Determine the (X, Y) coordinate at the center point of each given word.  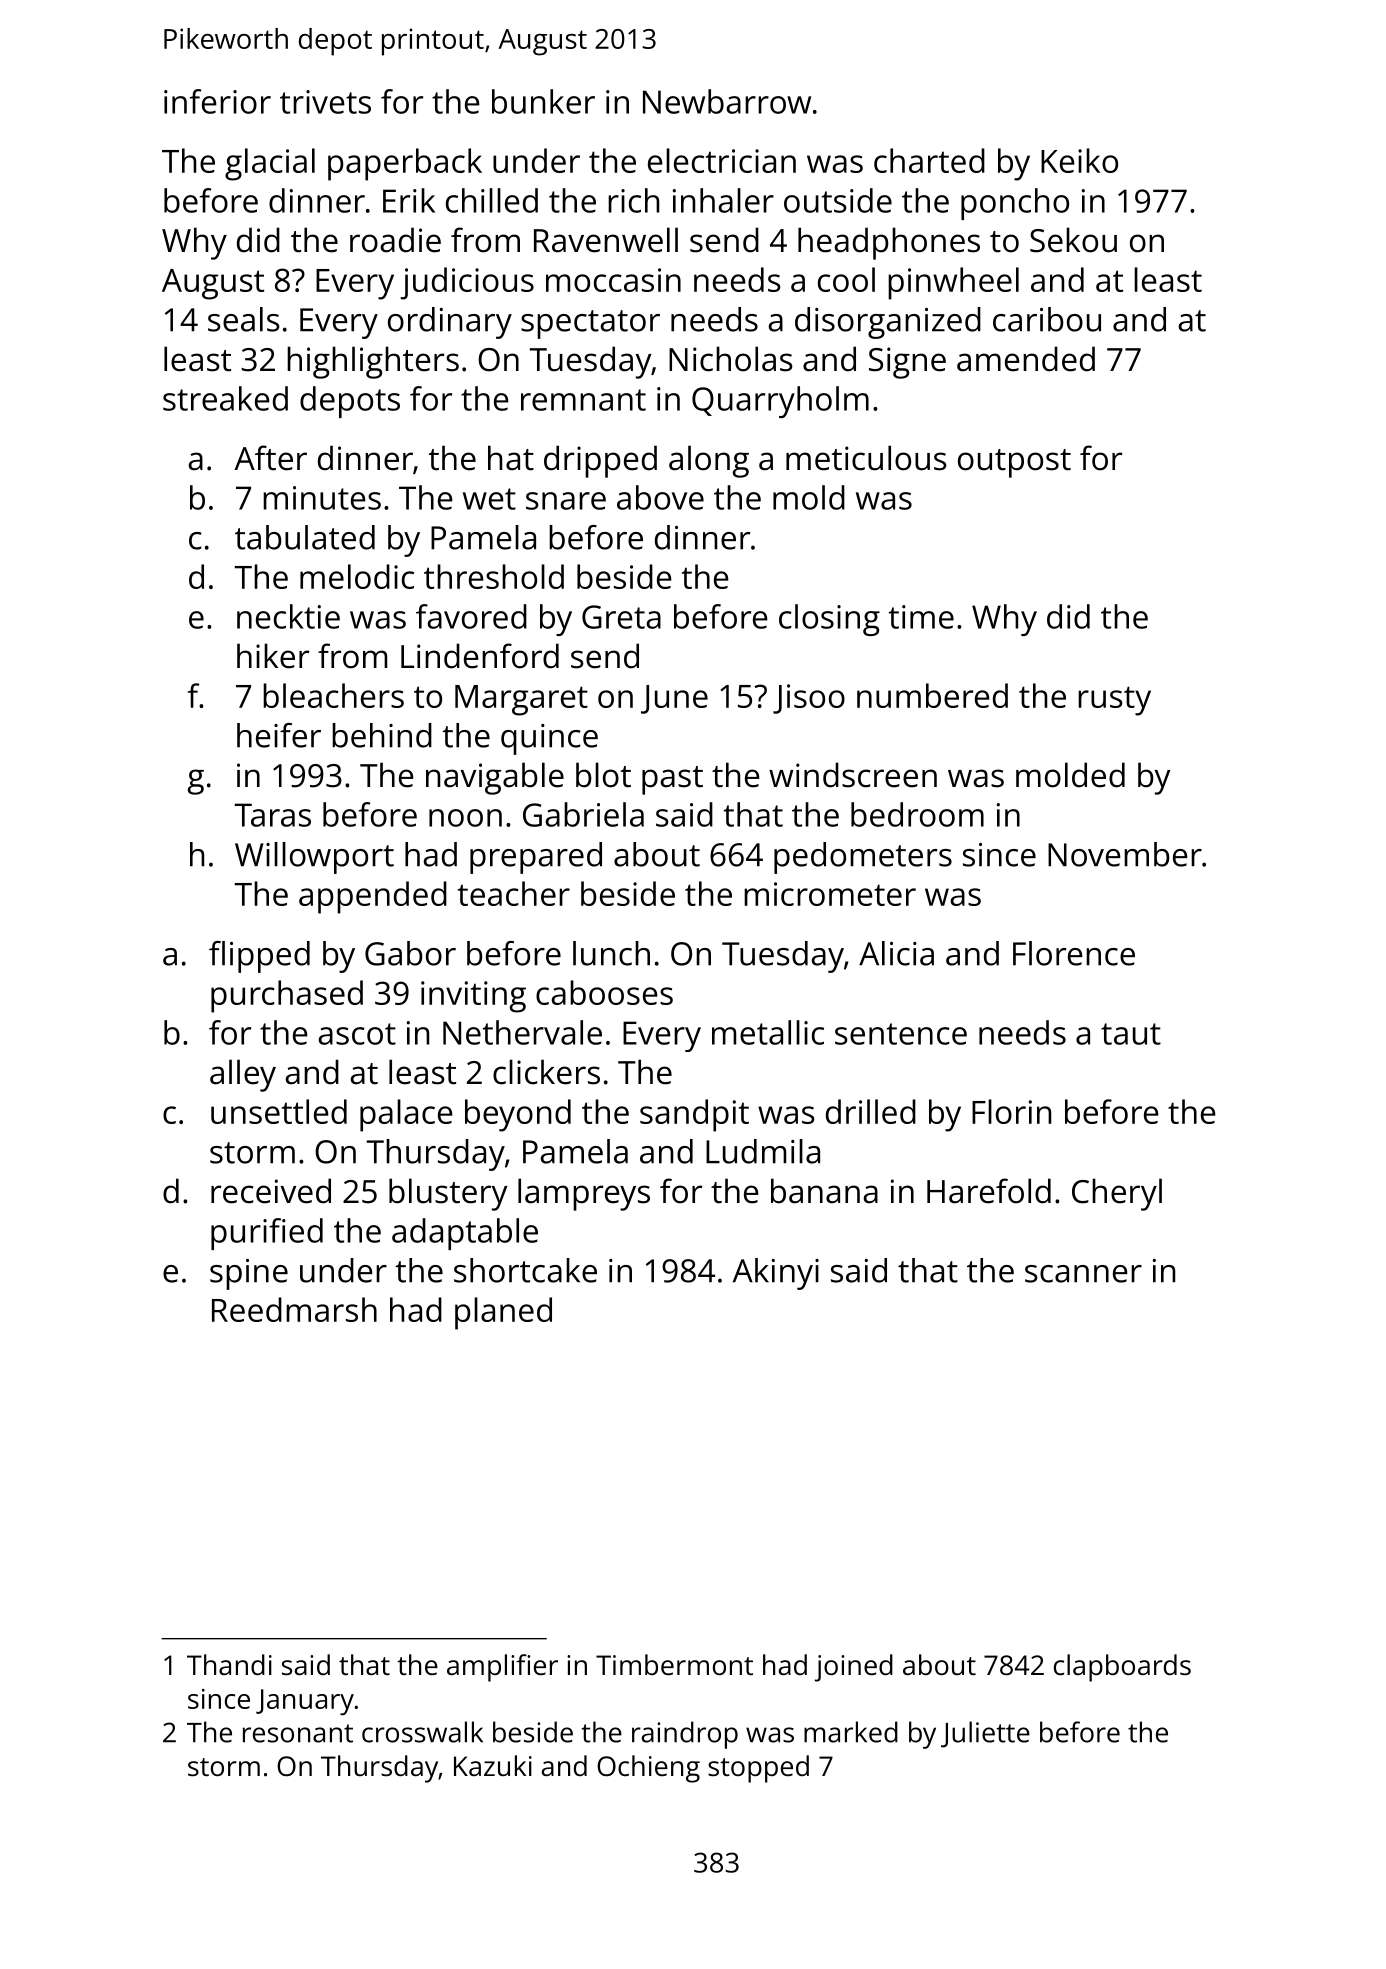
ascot (357, 1034)
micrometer (830, 894)
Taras (273, 815)
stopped (758, 1769)
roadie (395, 240)
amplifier (502, 1668)
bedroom (917, 814)
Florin (1011, 1111)
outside (838, 200)
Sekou (1073, 240)
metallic (768, 1032)
